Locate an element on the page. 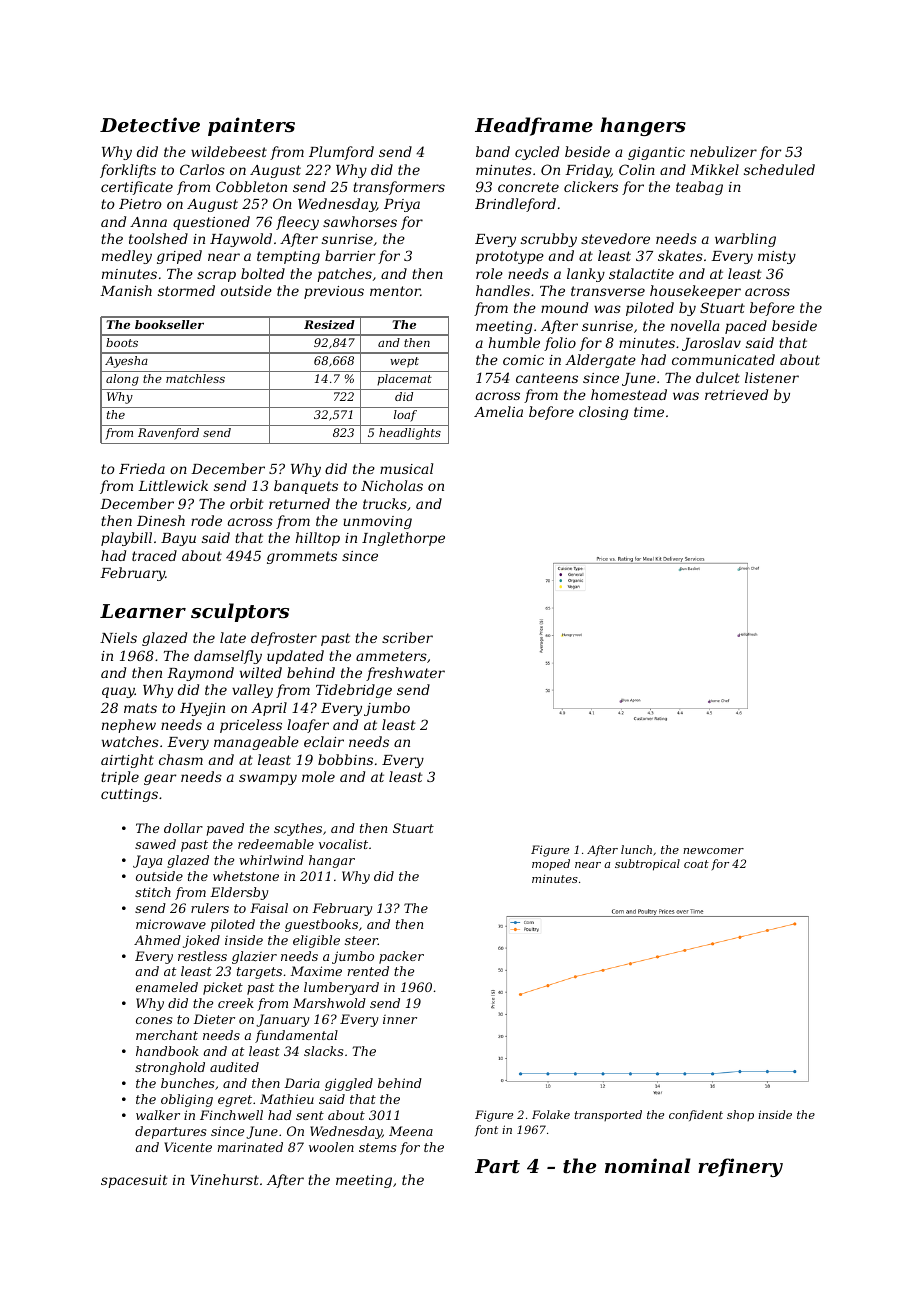 The height and width of the page is (1308, 924). Inglethorpe is located at coordinates (403, 539).
